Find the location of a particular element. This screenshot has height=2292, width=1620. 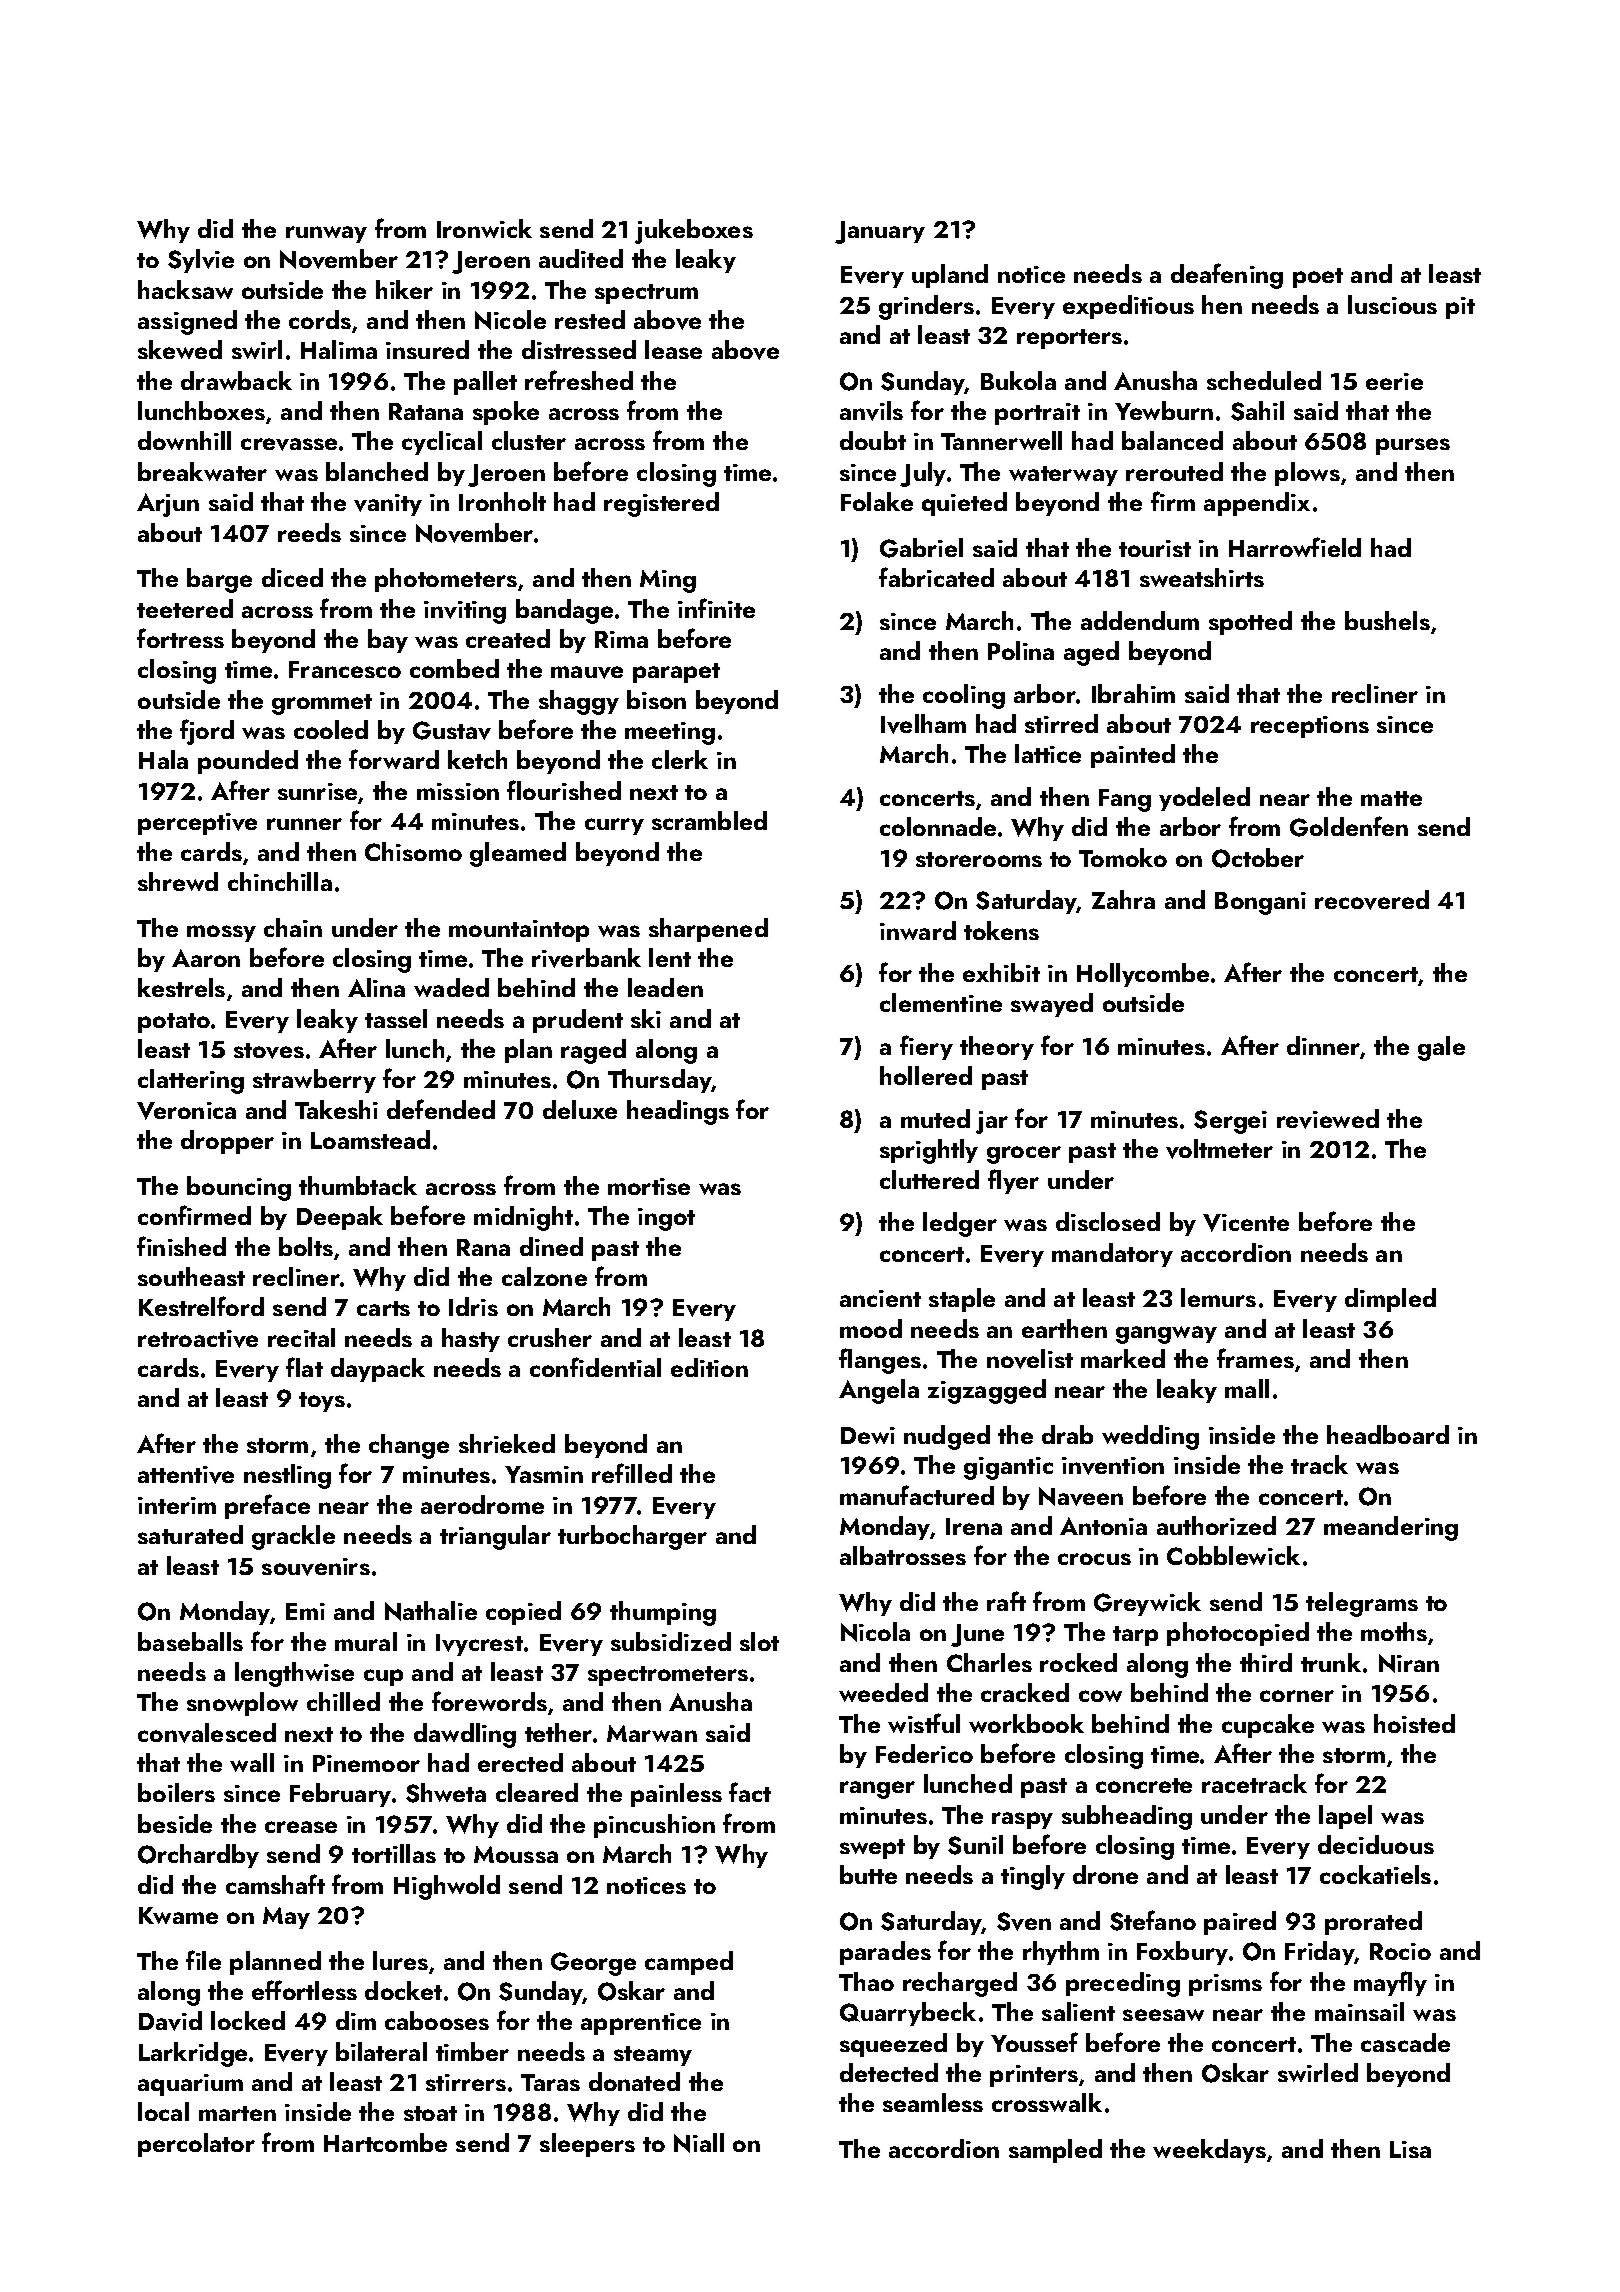

Sylvie is located at coordinates (201, 261).
